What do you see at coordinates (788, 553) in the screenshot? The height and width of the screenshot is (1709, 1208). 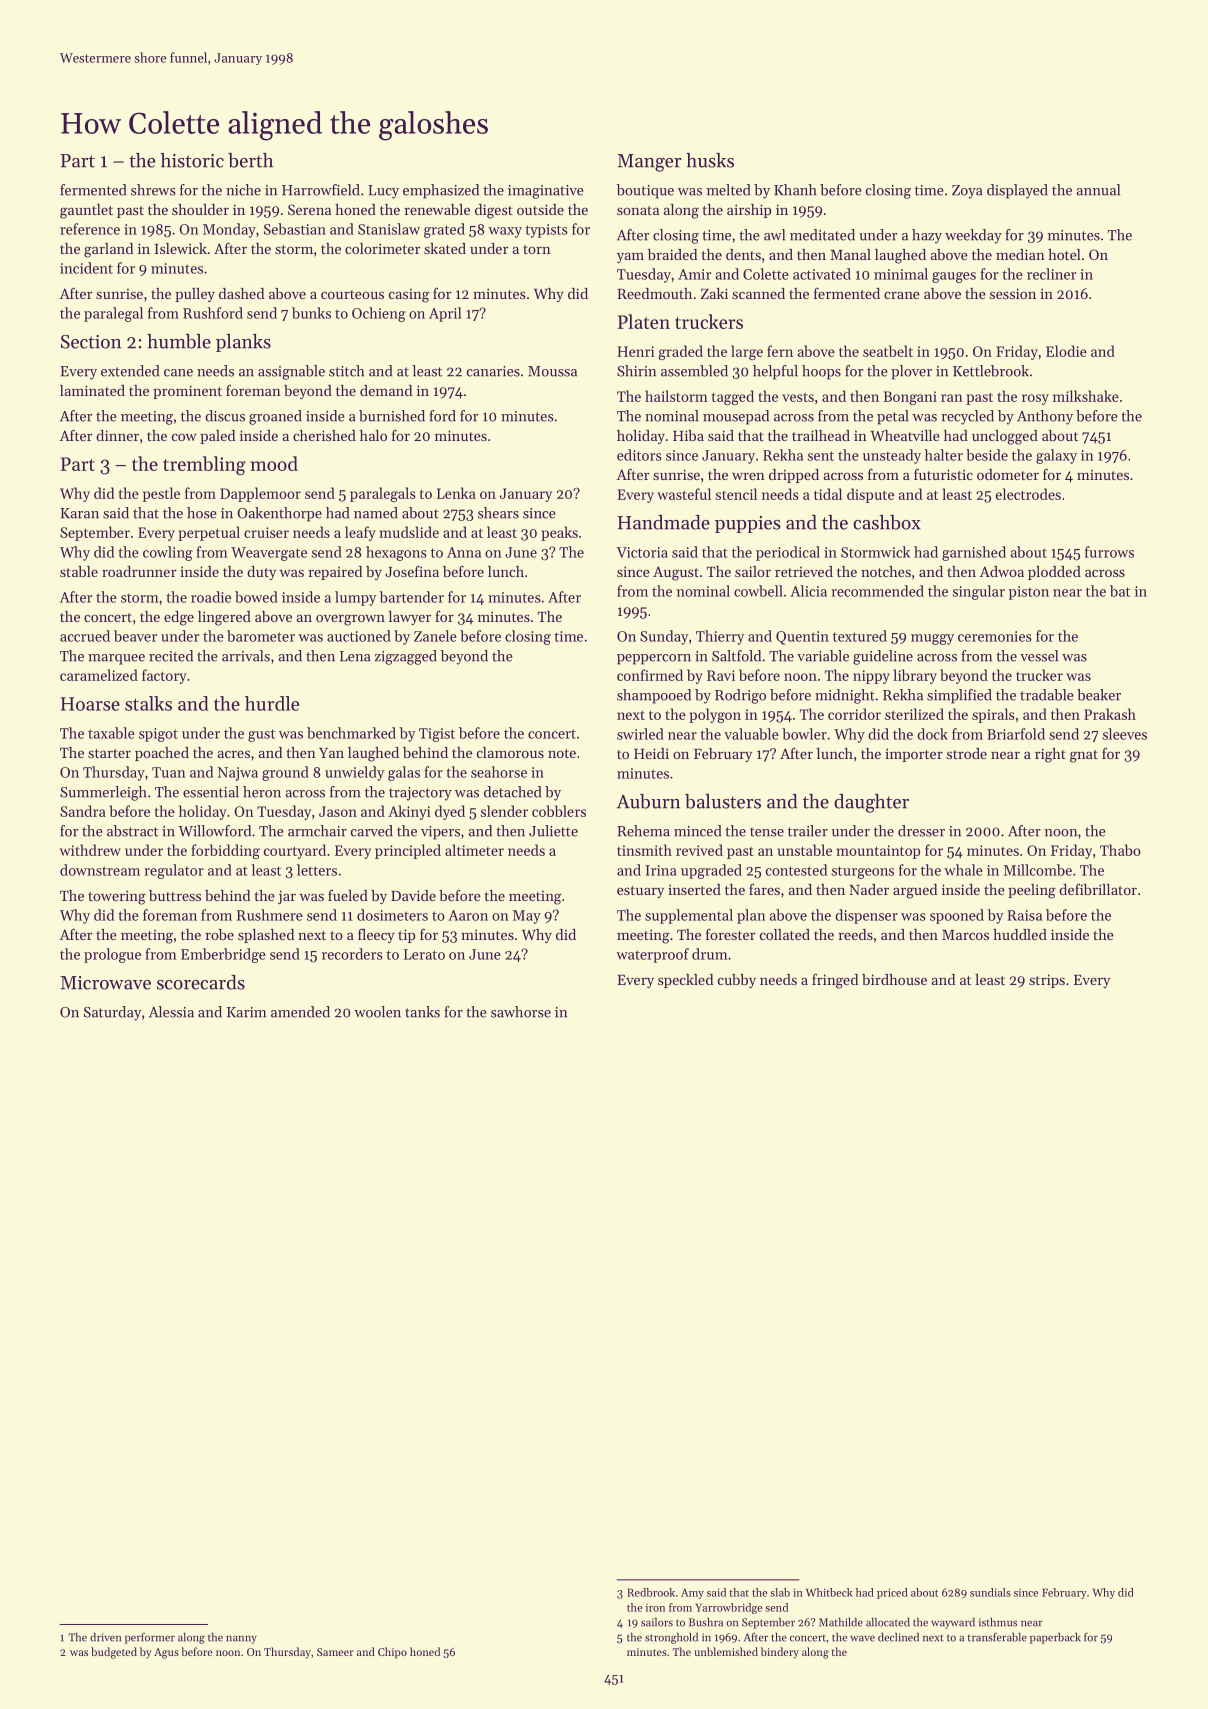 I see `periodical` at bounding box center [788, 553].
